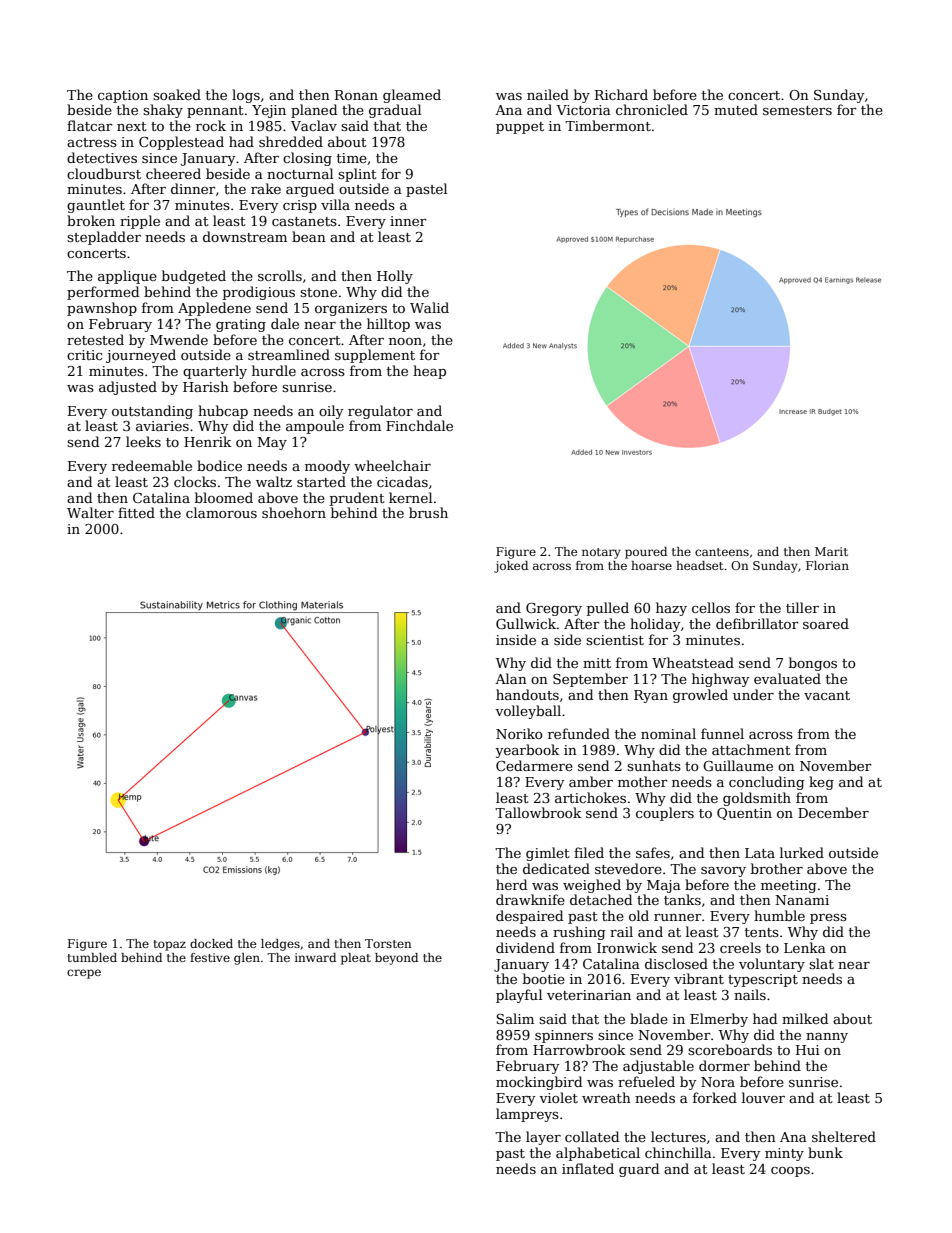  I want to click on nailed, so click(548, 94).
